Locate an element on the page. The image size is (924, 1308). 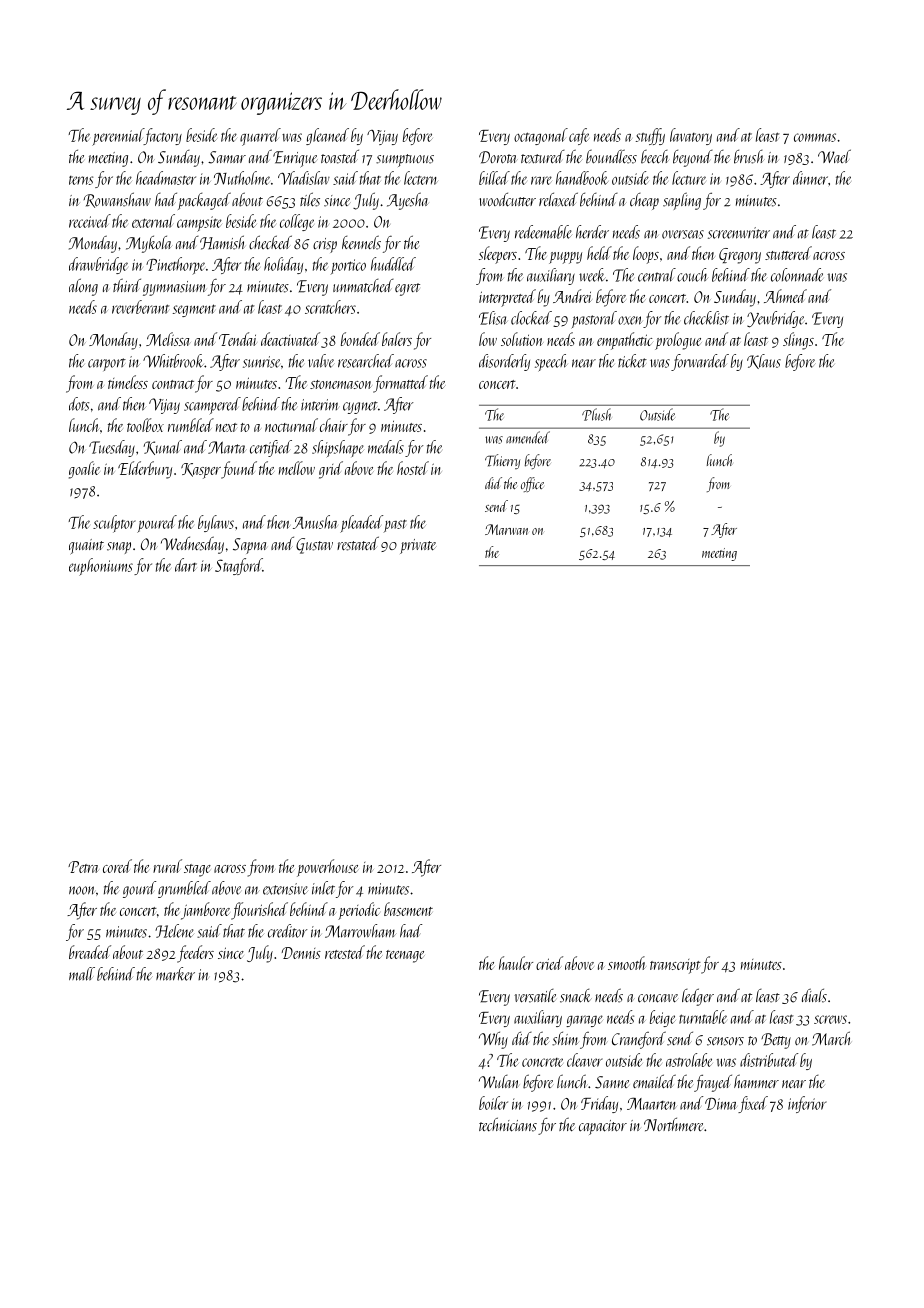
smooth is located at coordinates (627, 963).
